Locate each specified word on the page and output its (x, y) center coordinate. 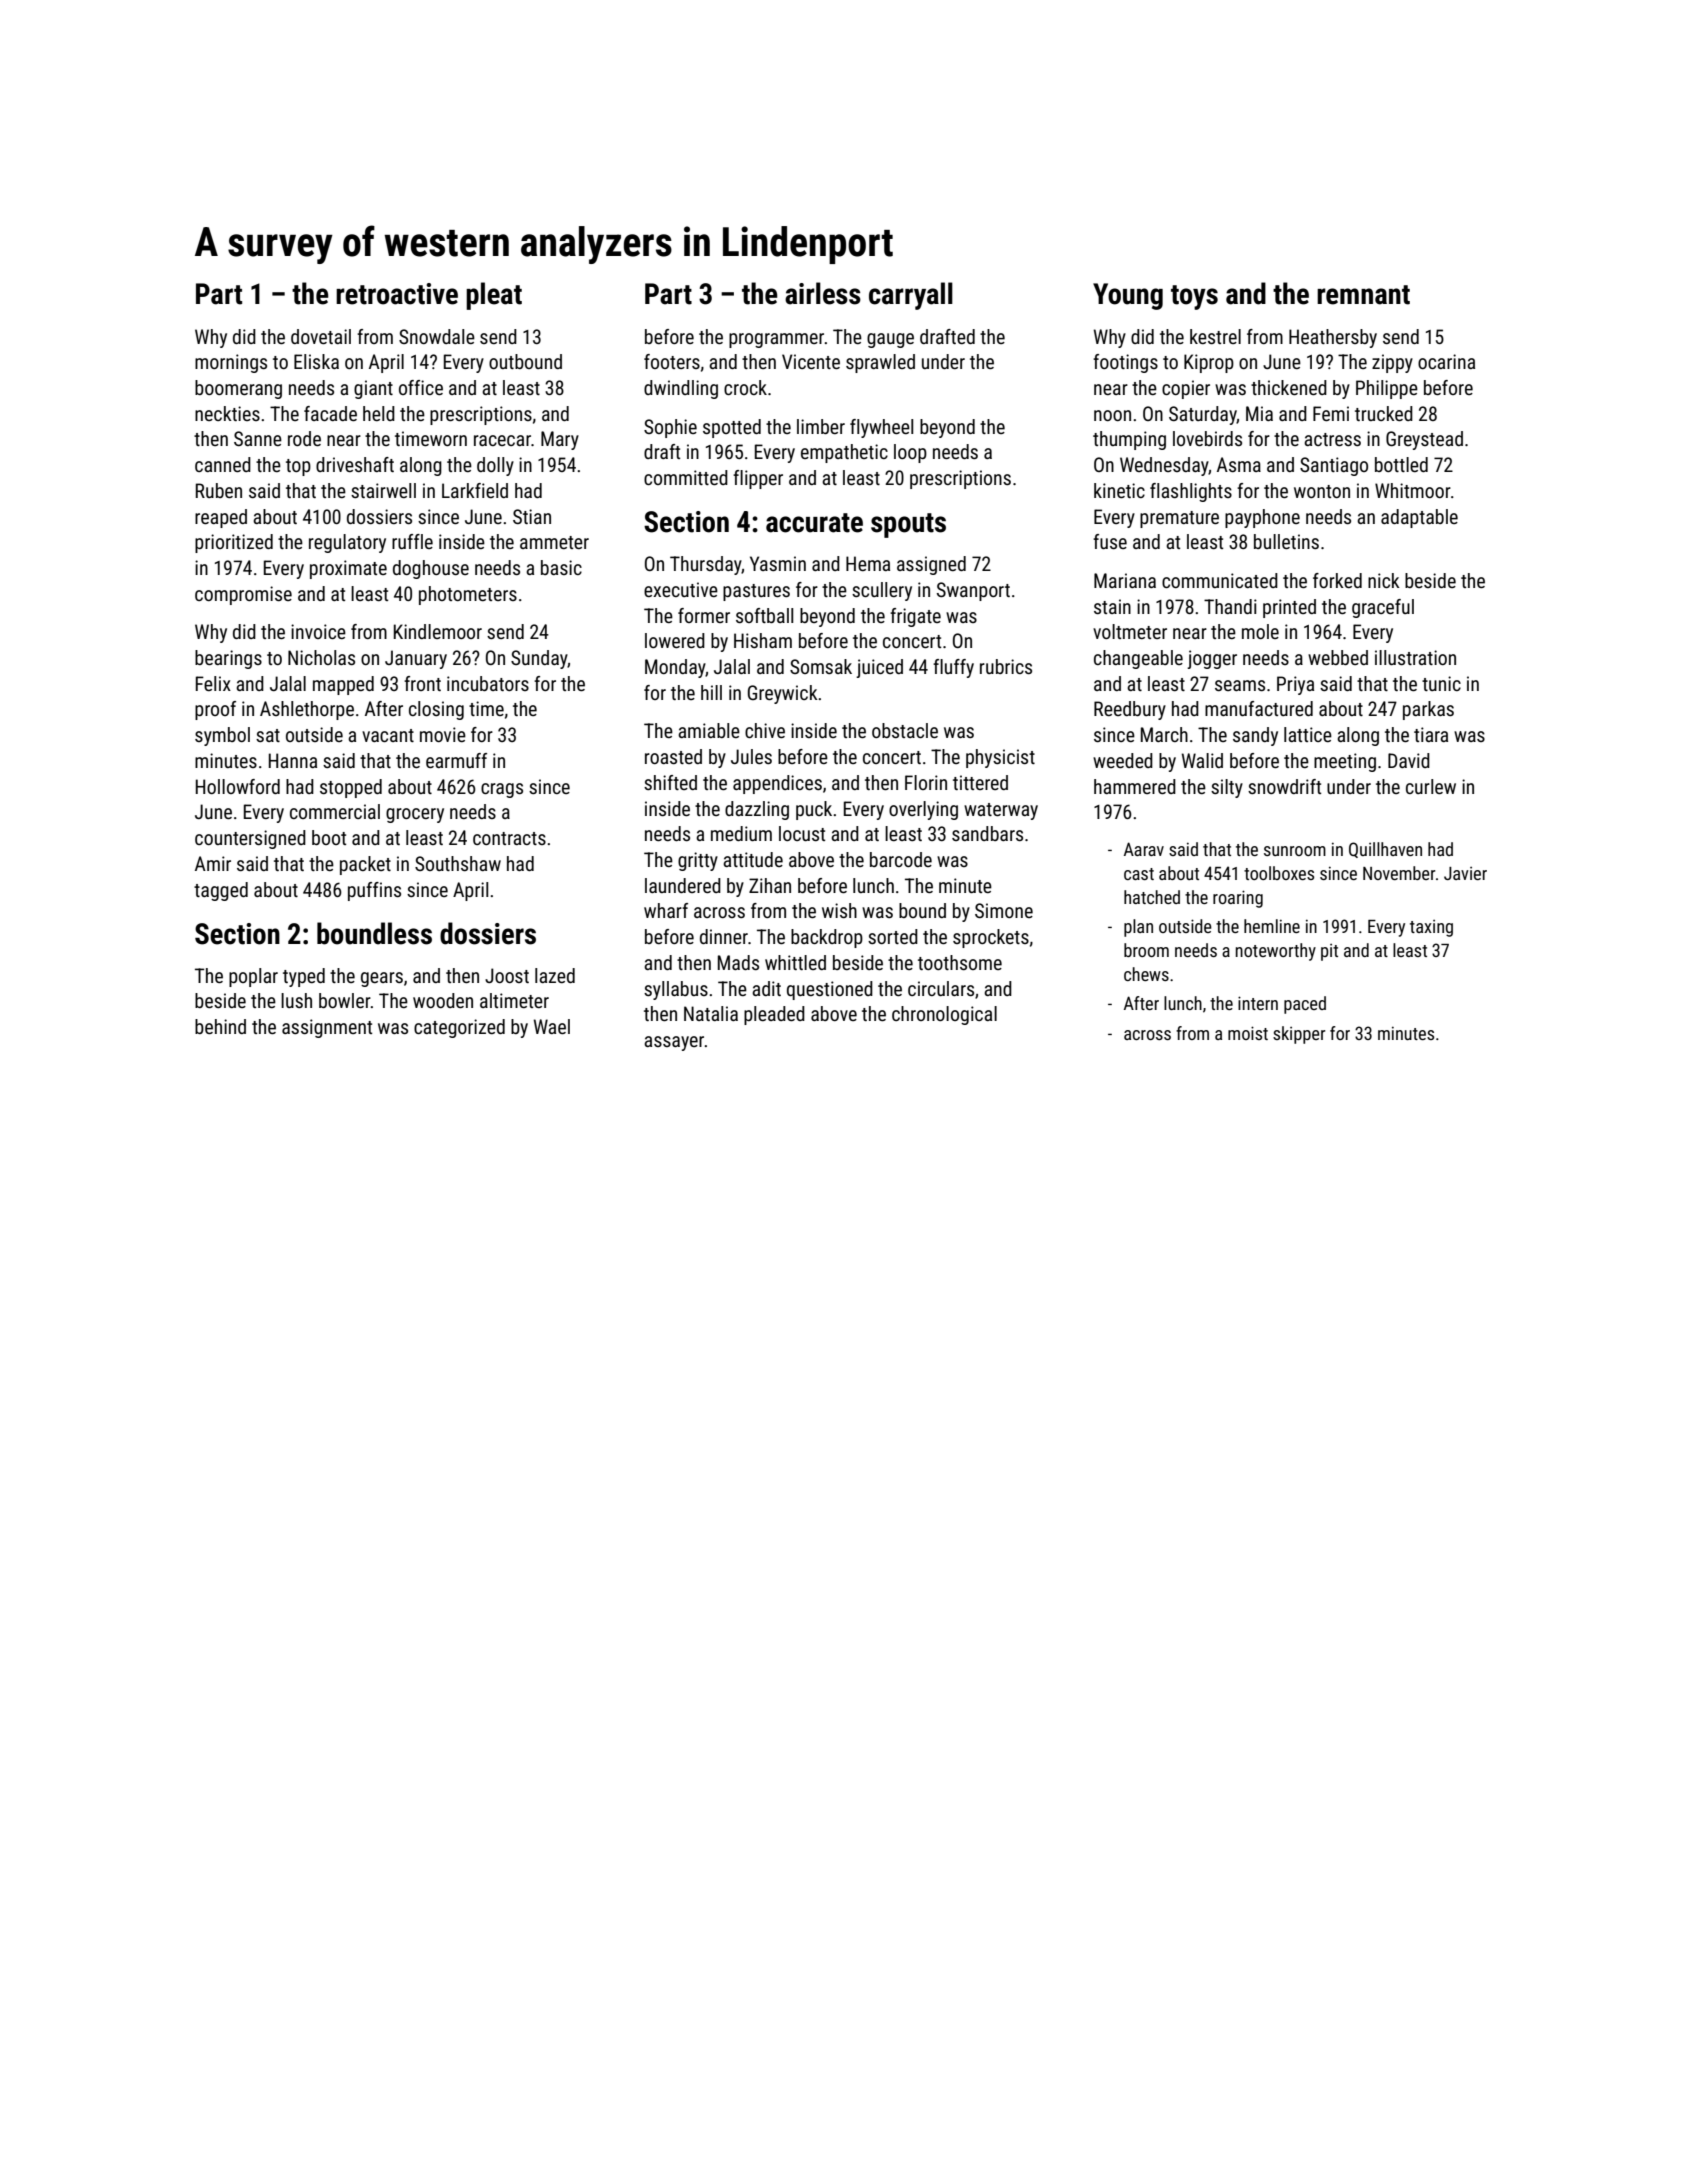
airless (823, 293)
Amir (213, 863)
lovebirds (1207, 438)
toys (1194, 297)
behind (220, 1026)
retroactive (397, 294)
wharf (666, 910)
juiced (879, 668)
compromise (243, 595)
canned (223, 464)
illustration (1415, 657)
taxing (1431, 928)
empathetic (844, 453)
